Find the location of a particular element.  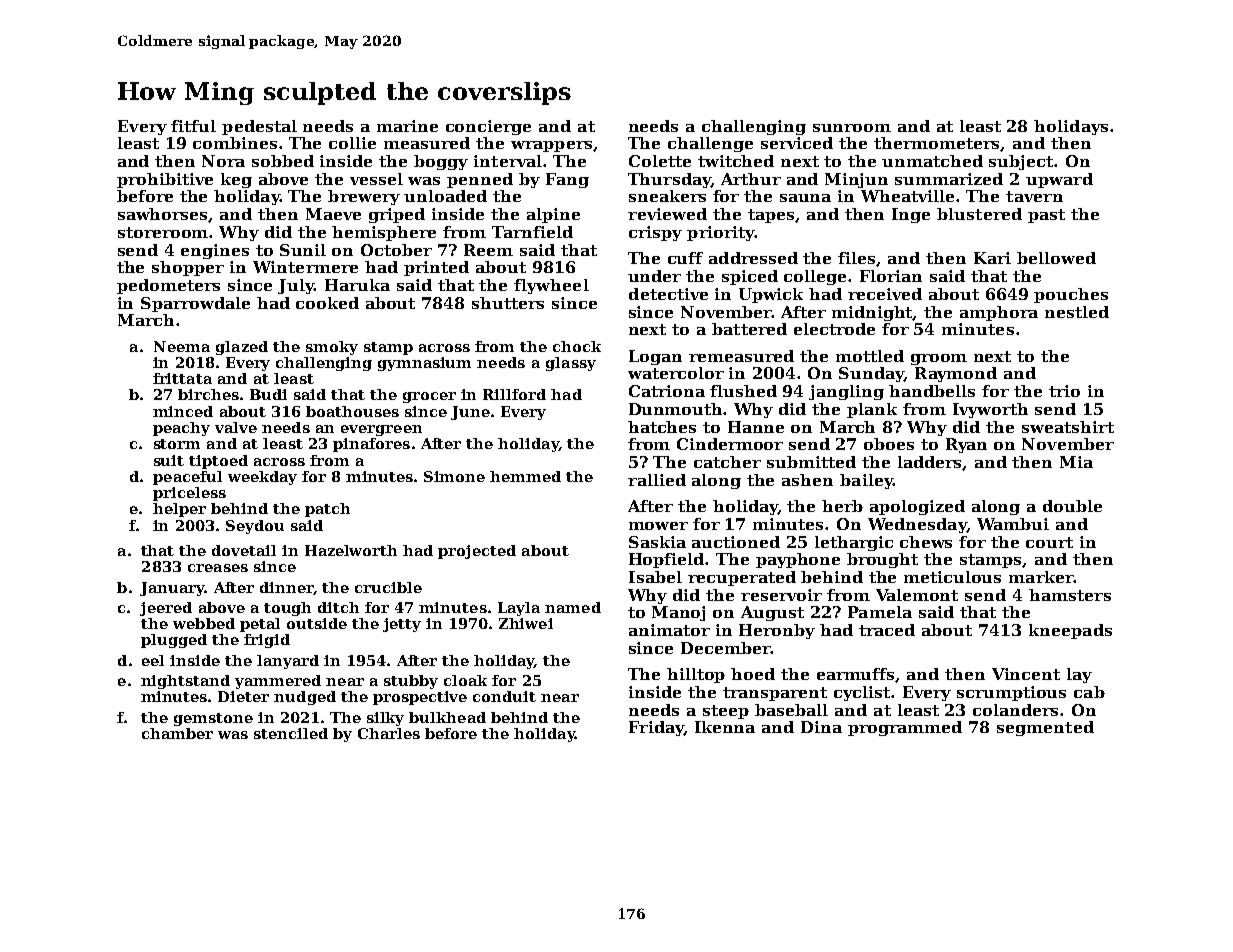

thermometers is located at coordinates (937, 144).
